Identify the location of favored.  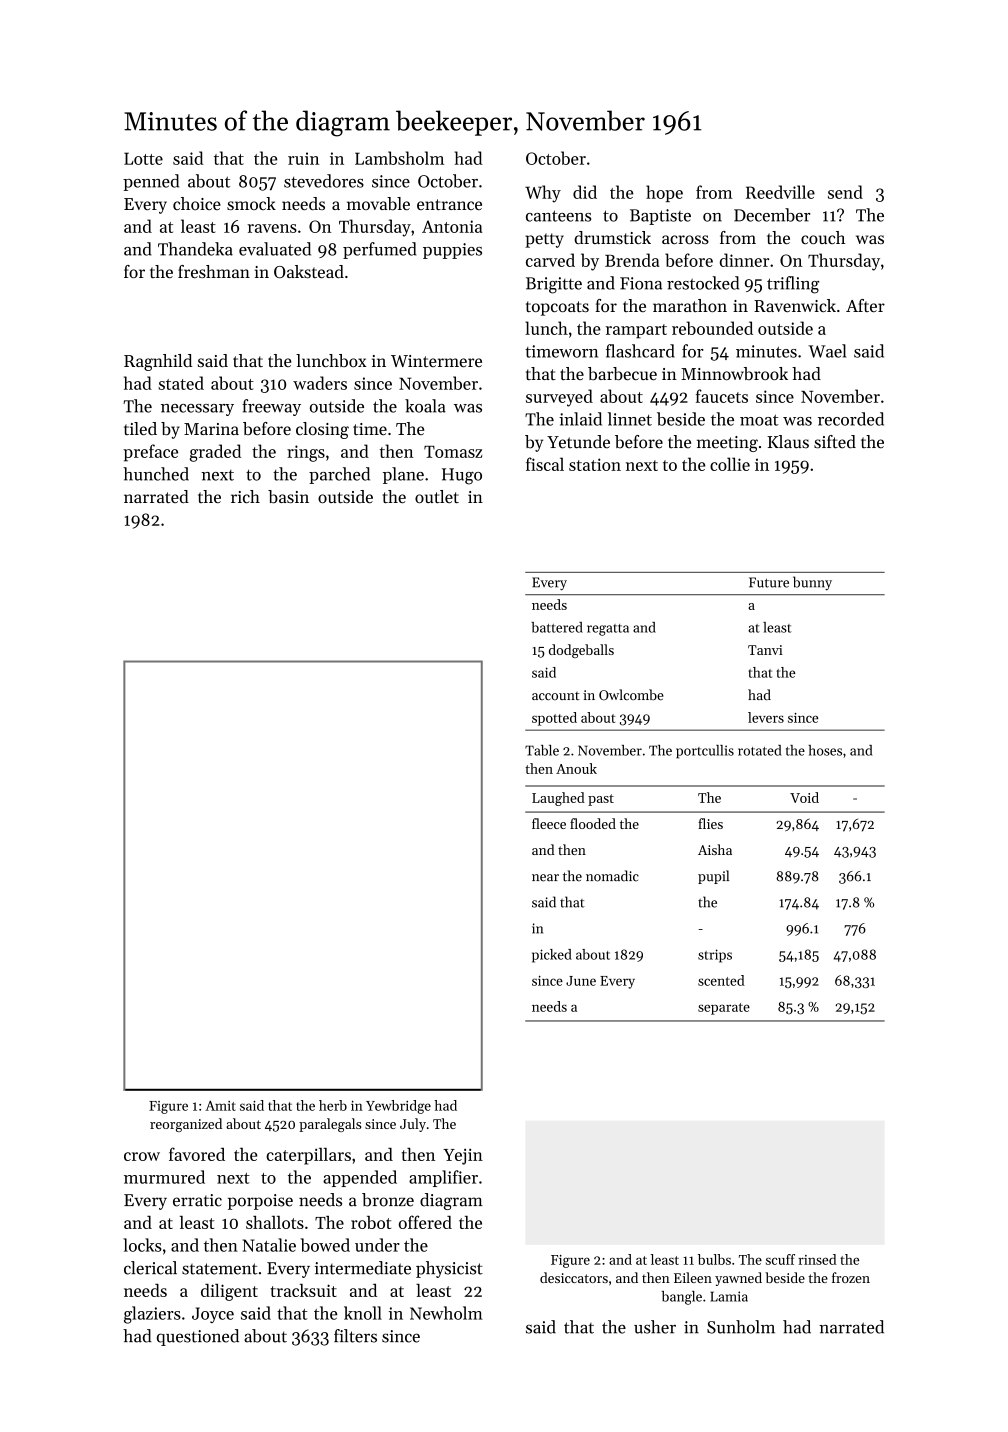
(197, 1154).
